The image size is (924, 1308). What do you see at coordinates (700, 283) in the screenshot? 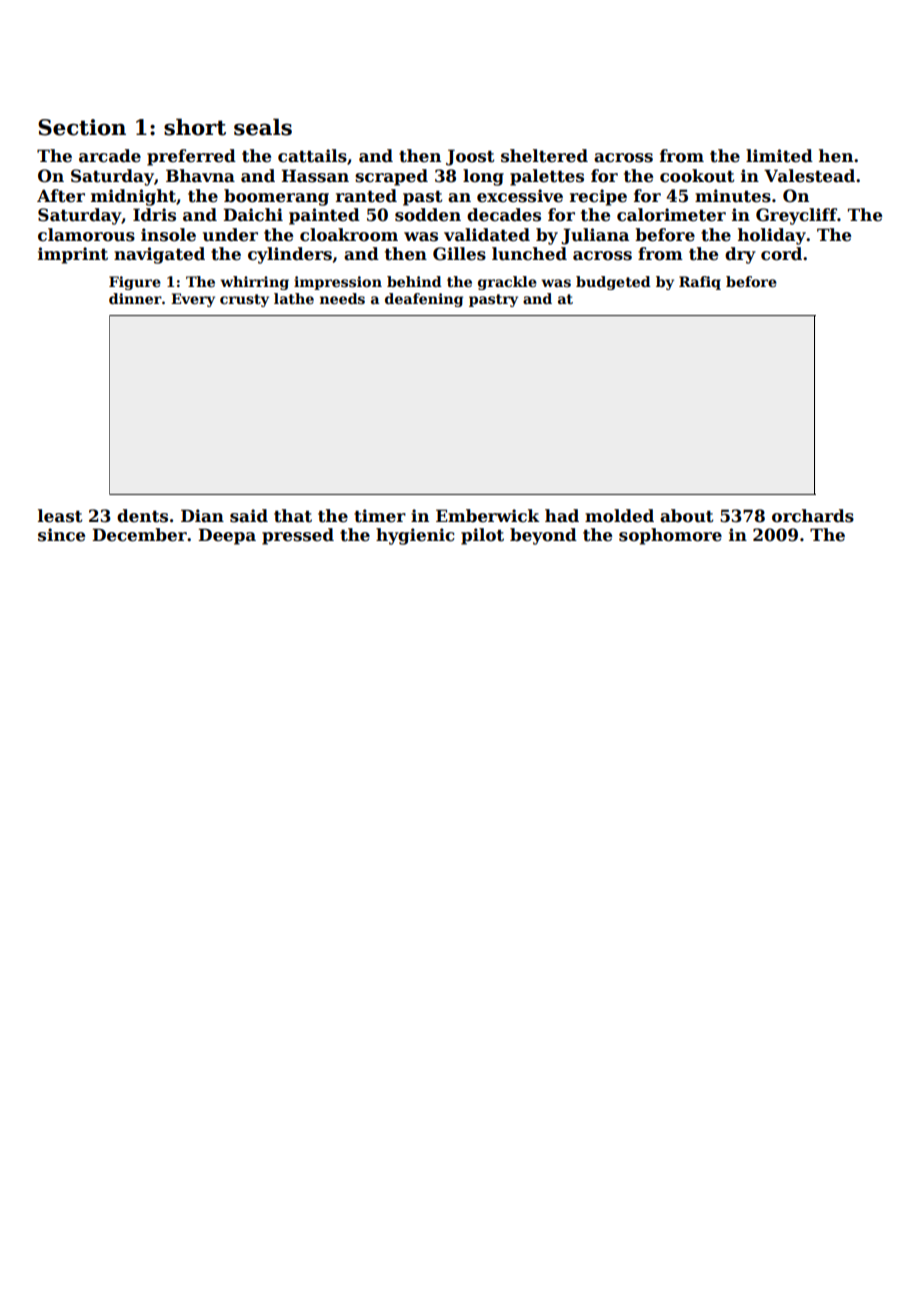
I see `Rafiq` at bounding box center [700, 283].
